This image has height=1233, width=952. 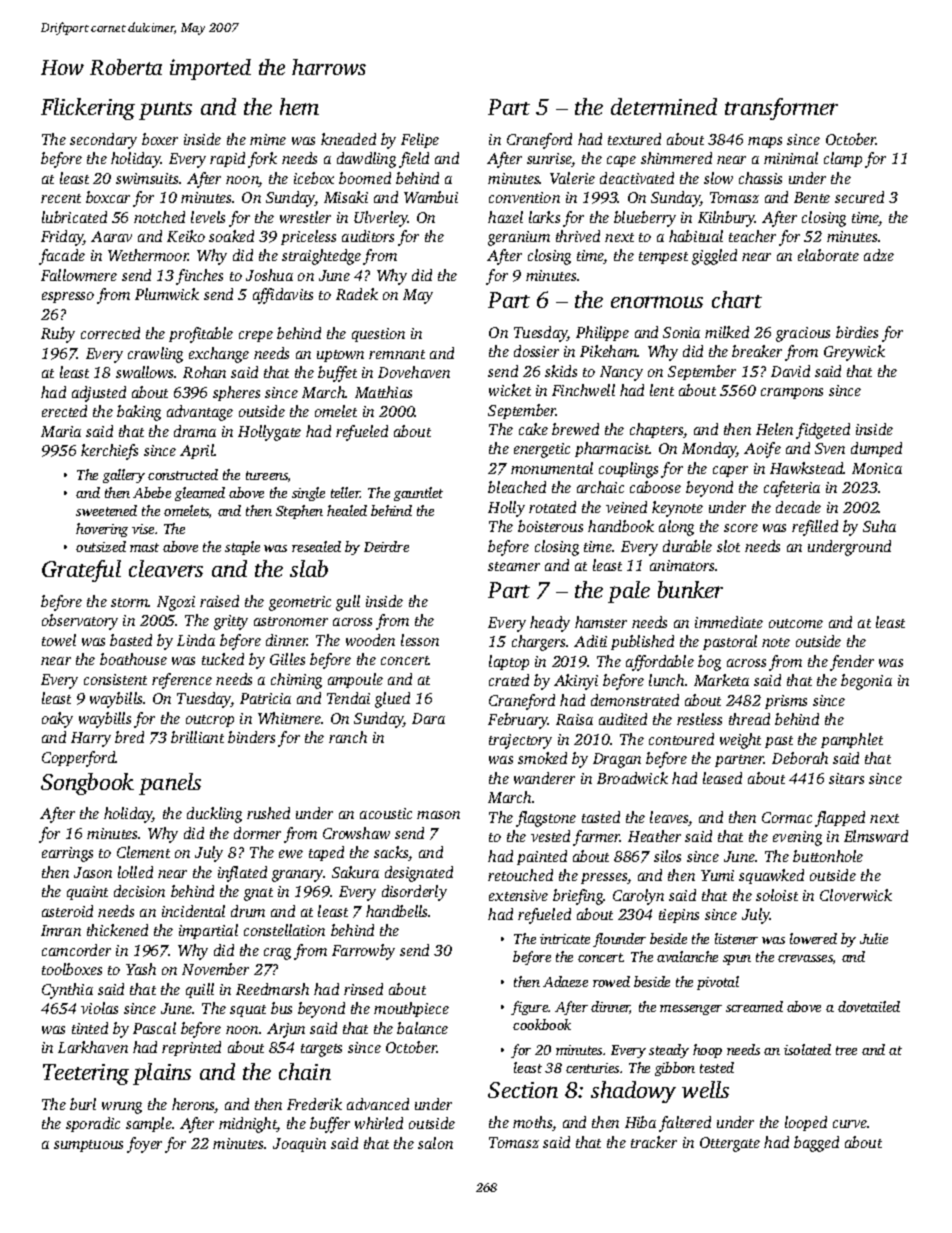 I want to click on punts, so click(x=165, y=111).
